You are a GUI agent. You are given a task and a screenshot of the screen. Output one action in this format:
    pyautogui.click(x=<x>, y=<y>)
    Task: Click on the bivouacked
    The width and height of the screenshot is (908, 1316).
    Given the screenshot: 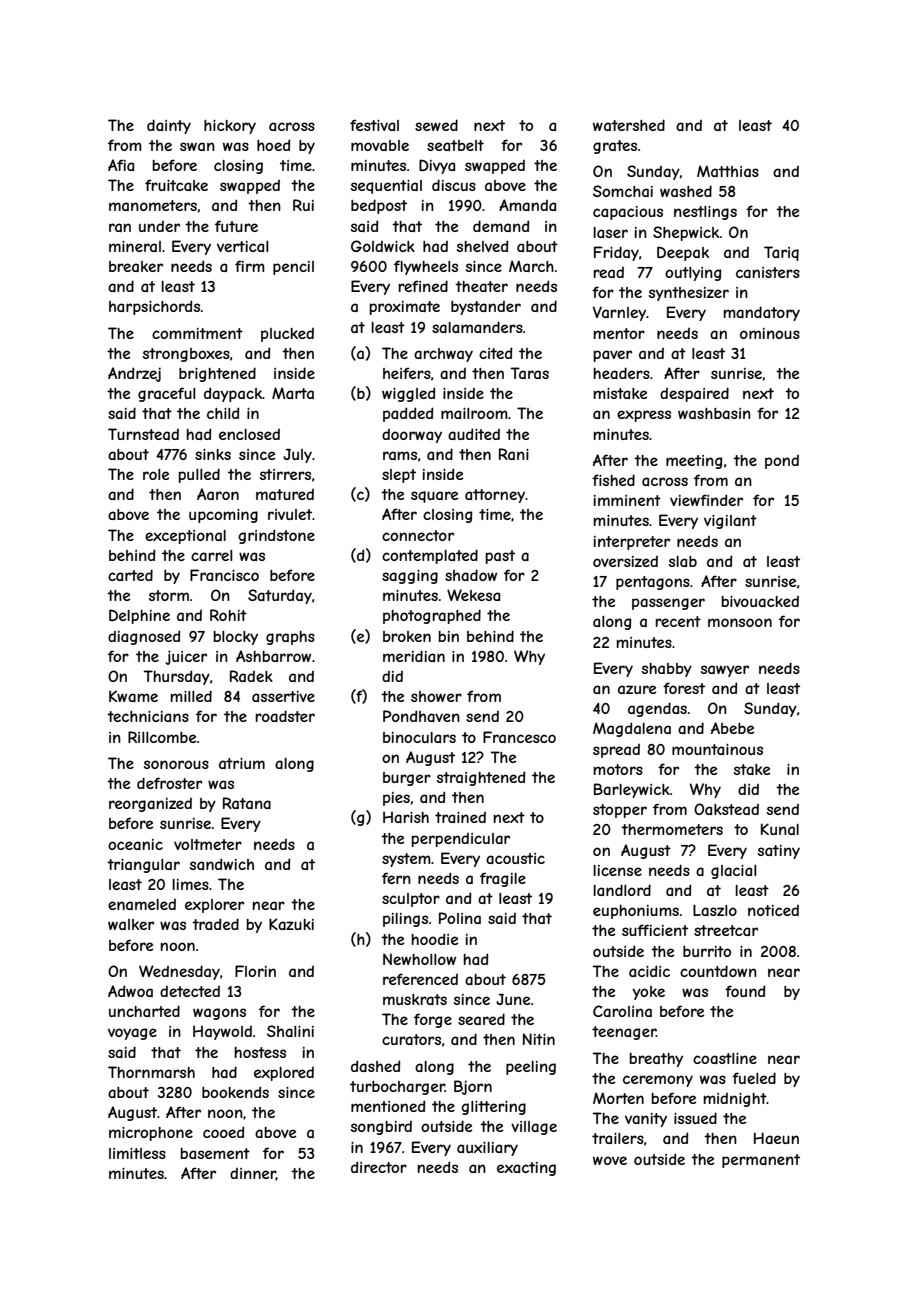 What is the action you would take?
    pyautogui.click(x=760, y=601)
